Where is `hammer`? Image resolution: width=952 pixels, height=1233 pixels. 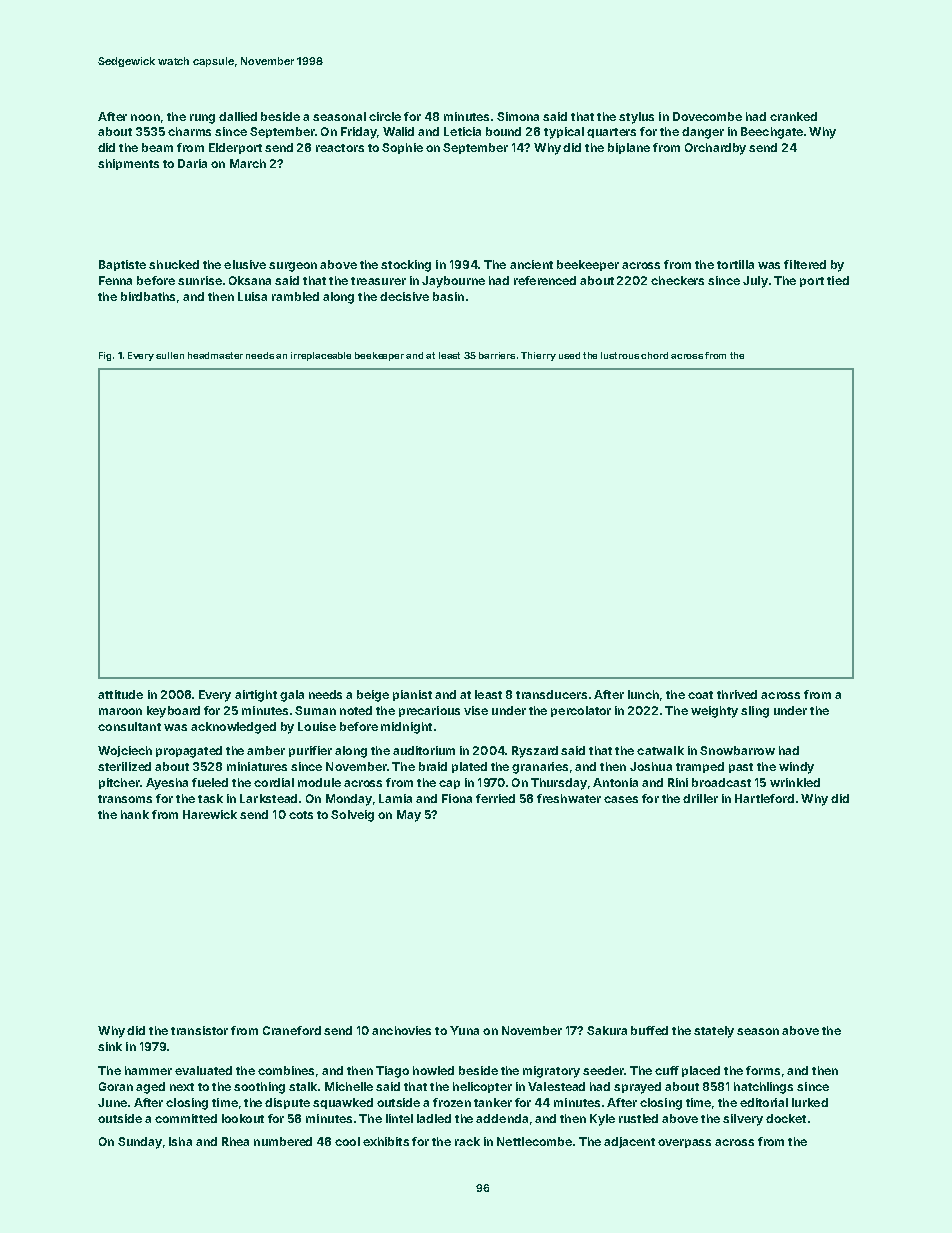
hammer is located at coordinates (148, 1070).
